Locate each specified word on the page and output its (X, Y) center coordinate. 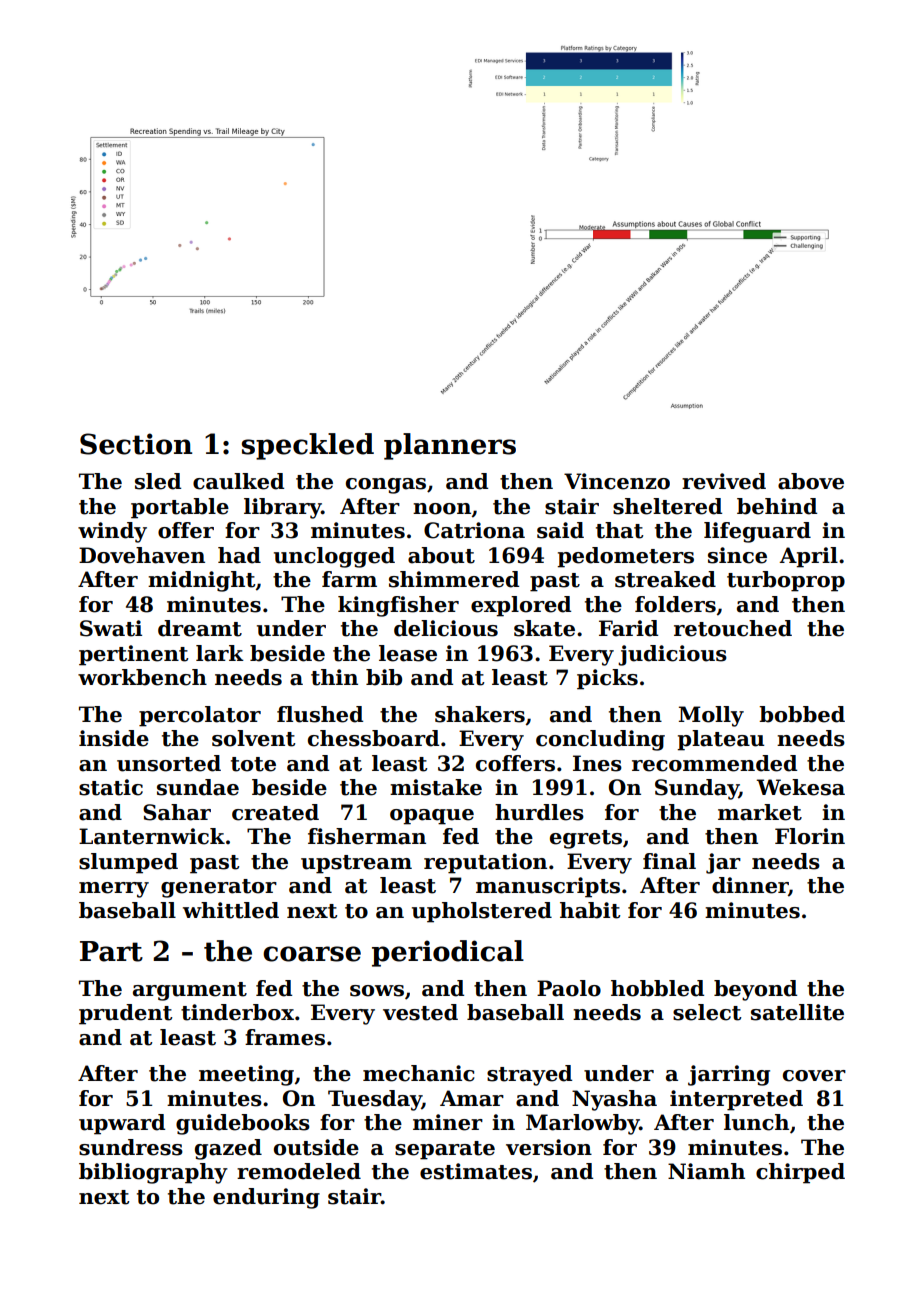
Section (136, 444)
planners (450, 446)
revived (724, 481)
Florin (810, 836)
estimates (476, 1171)
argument (190, 991)
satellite (797, 1012)
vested (420, 1012)
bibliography (153, 1173)
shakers (480, 714)
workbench (142, 677)
